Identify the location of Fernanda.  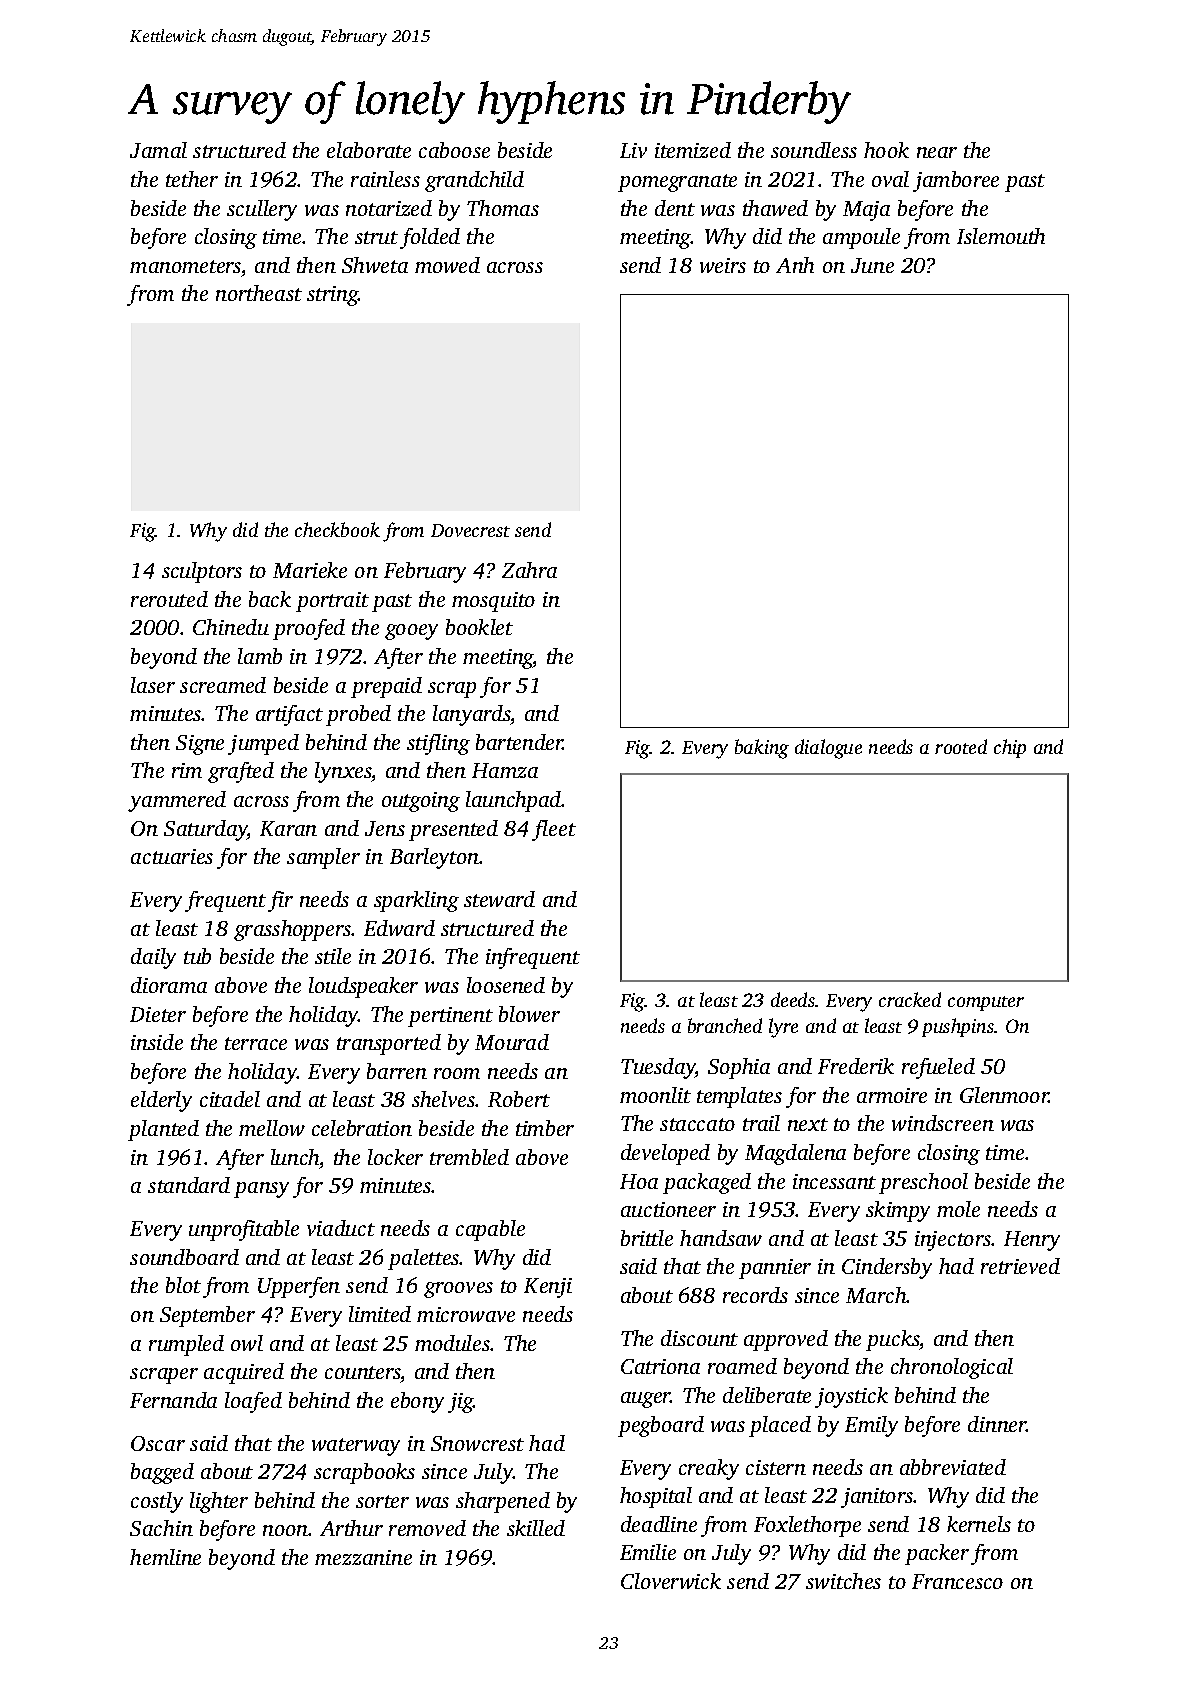
(173, 1400).
